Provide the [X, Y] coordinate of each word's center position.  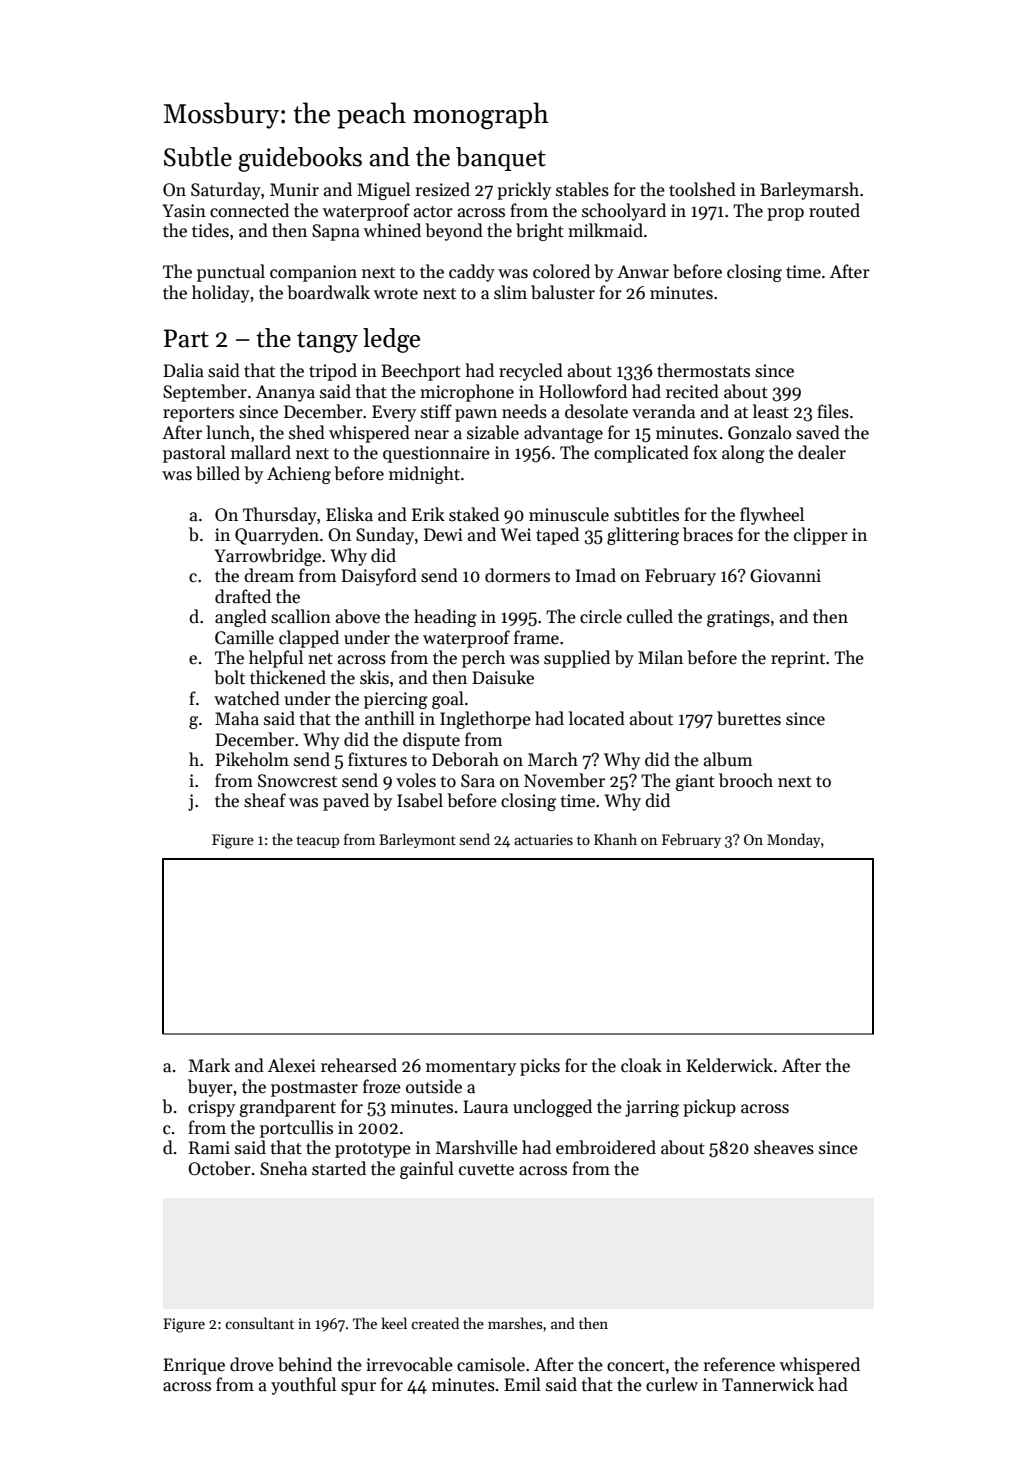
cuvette [486, 1170]
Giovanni [785, 576]
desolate [596, 411]
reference [739, 1364]
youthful [303, 1386]
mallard [261, 452]
